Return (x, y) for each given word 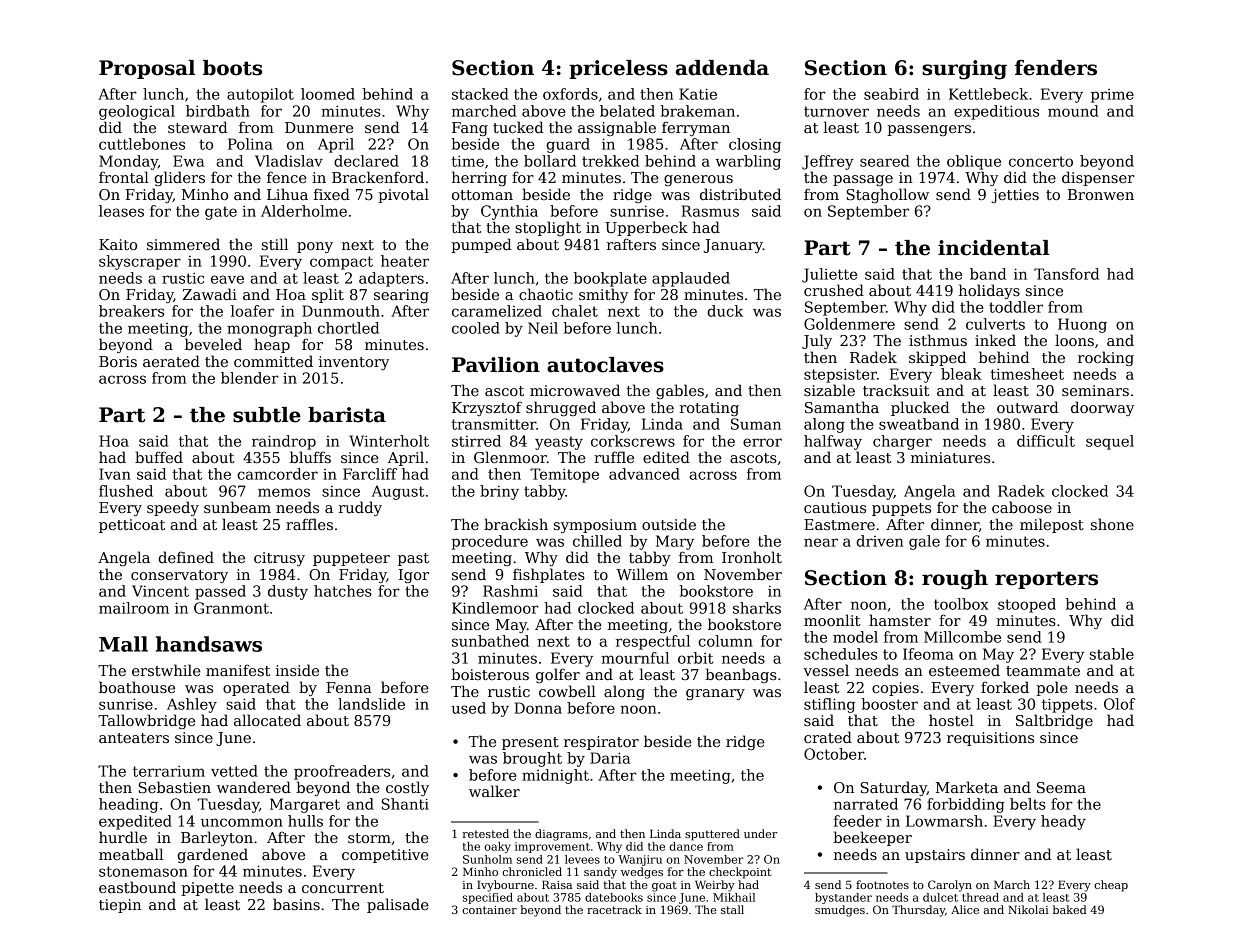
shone (1112, 524)
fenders (1056, 68)
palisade (398, 905)
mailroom (134, 608)
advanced (644, 474)
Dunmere (319, 127)
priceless (618, 69)
